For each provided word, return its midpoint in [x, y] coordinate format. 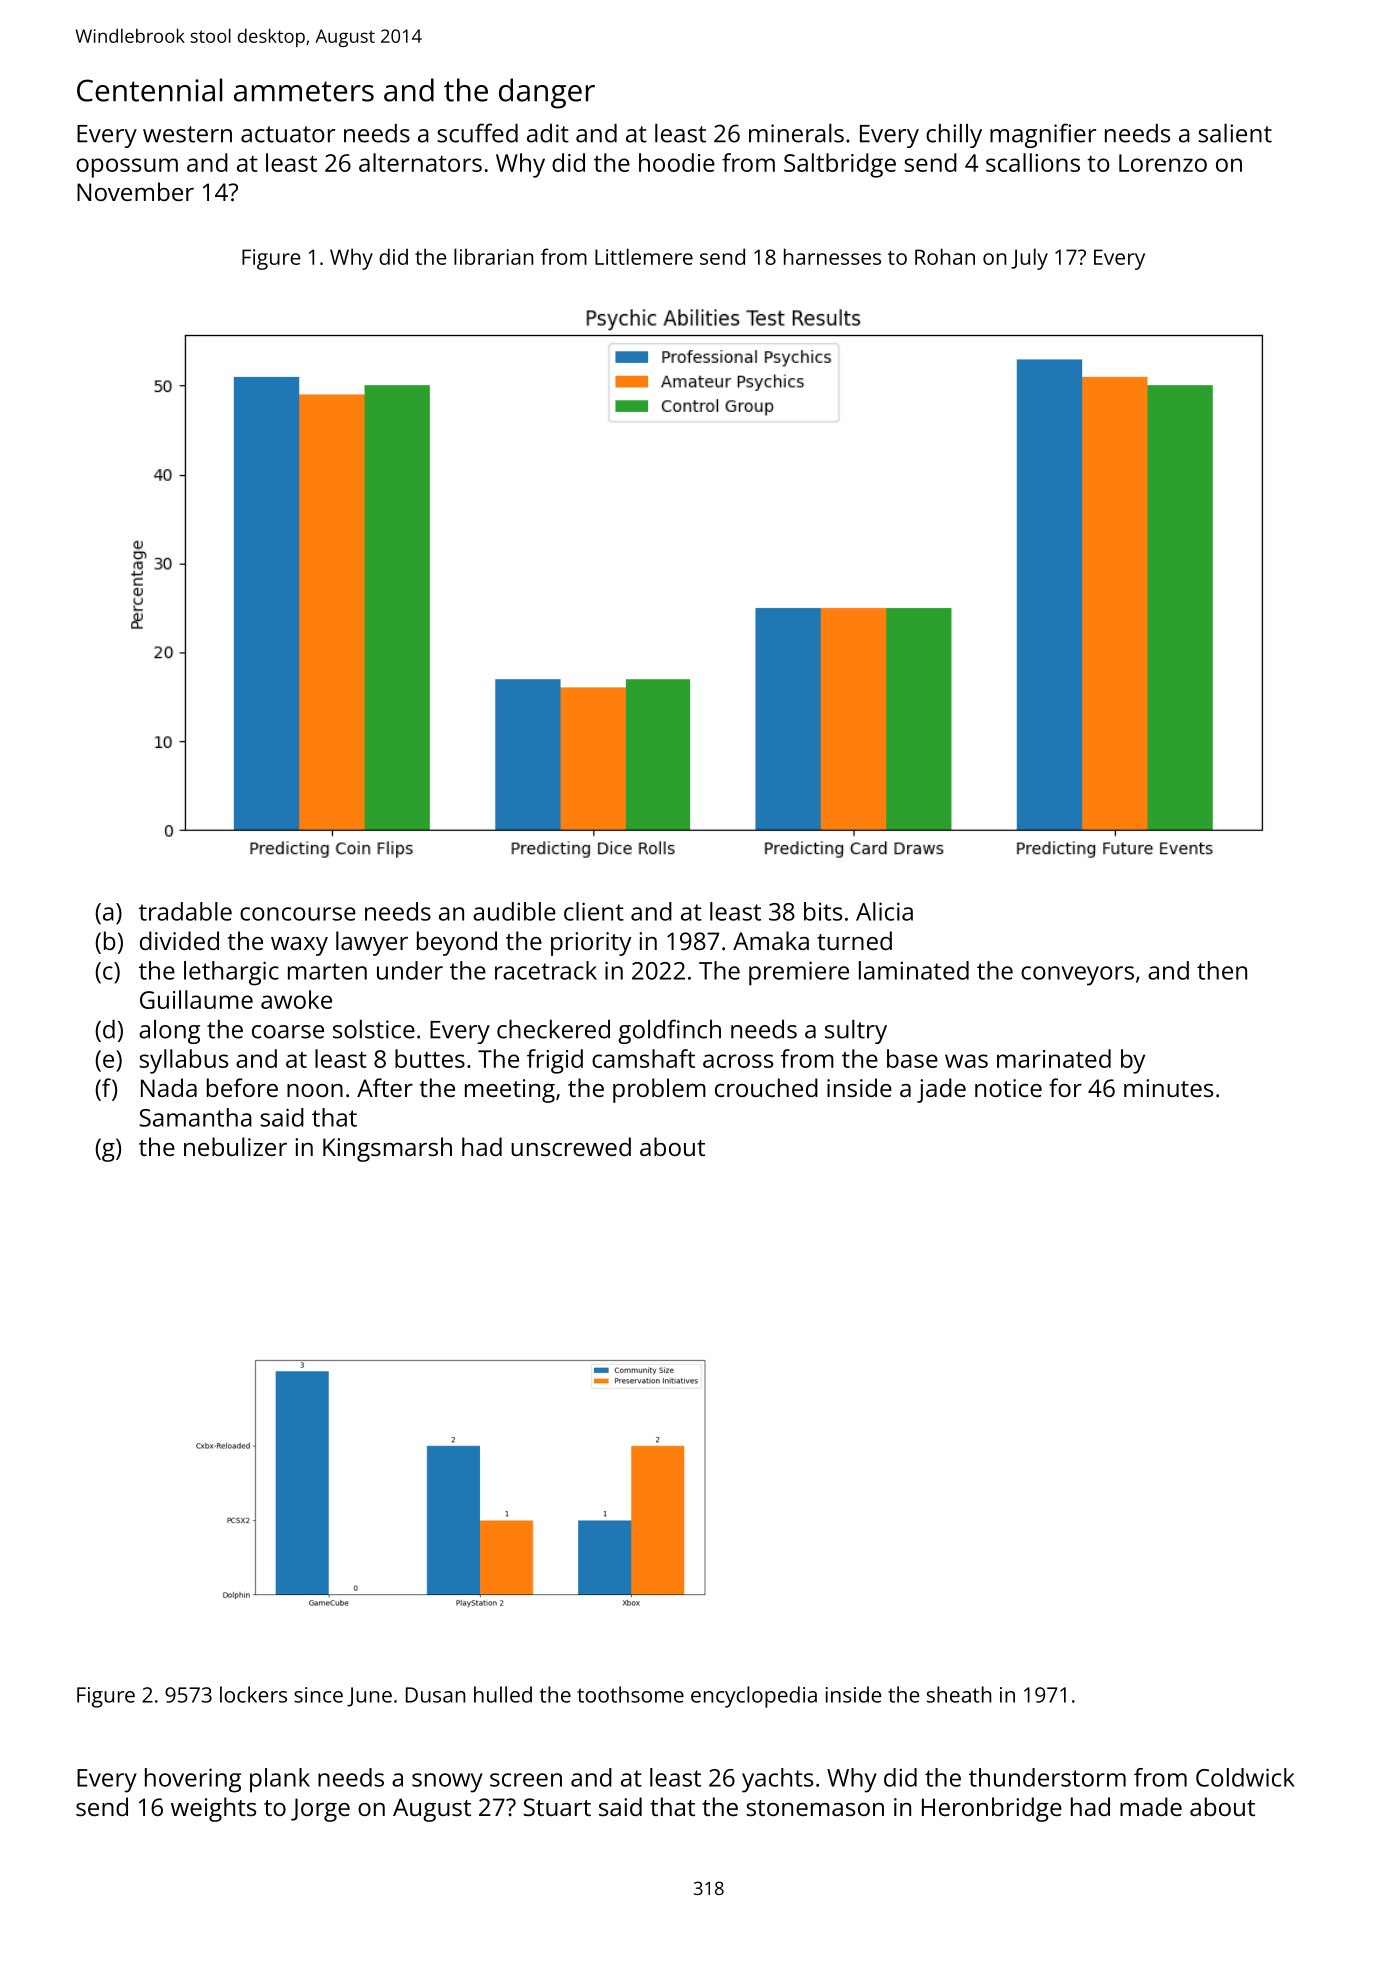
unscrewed [571, 1146]
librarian [493, 256]
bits [823, 911]
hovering [193, 1780]
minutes [1168, 1088]
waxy [299, 946]
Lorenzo [1163, 163]
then [1222, 970]
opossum [127, 168]
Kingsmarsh [387, 1149]
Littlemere [644, 256]
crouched [766, 1087]
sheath [959, 1694]
